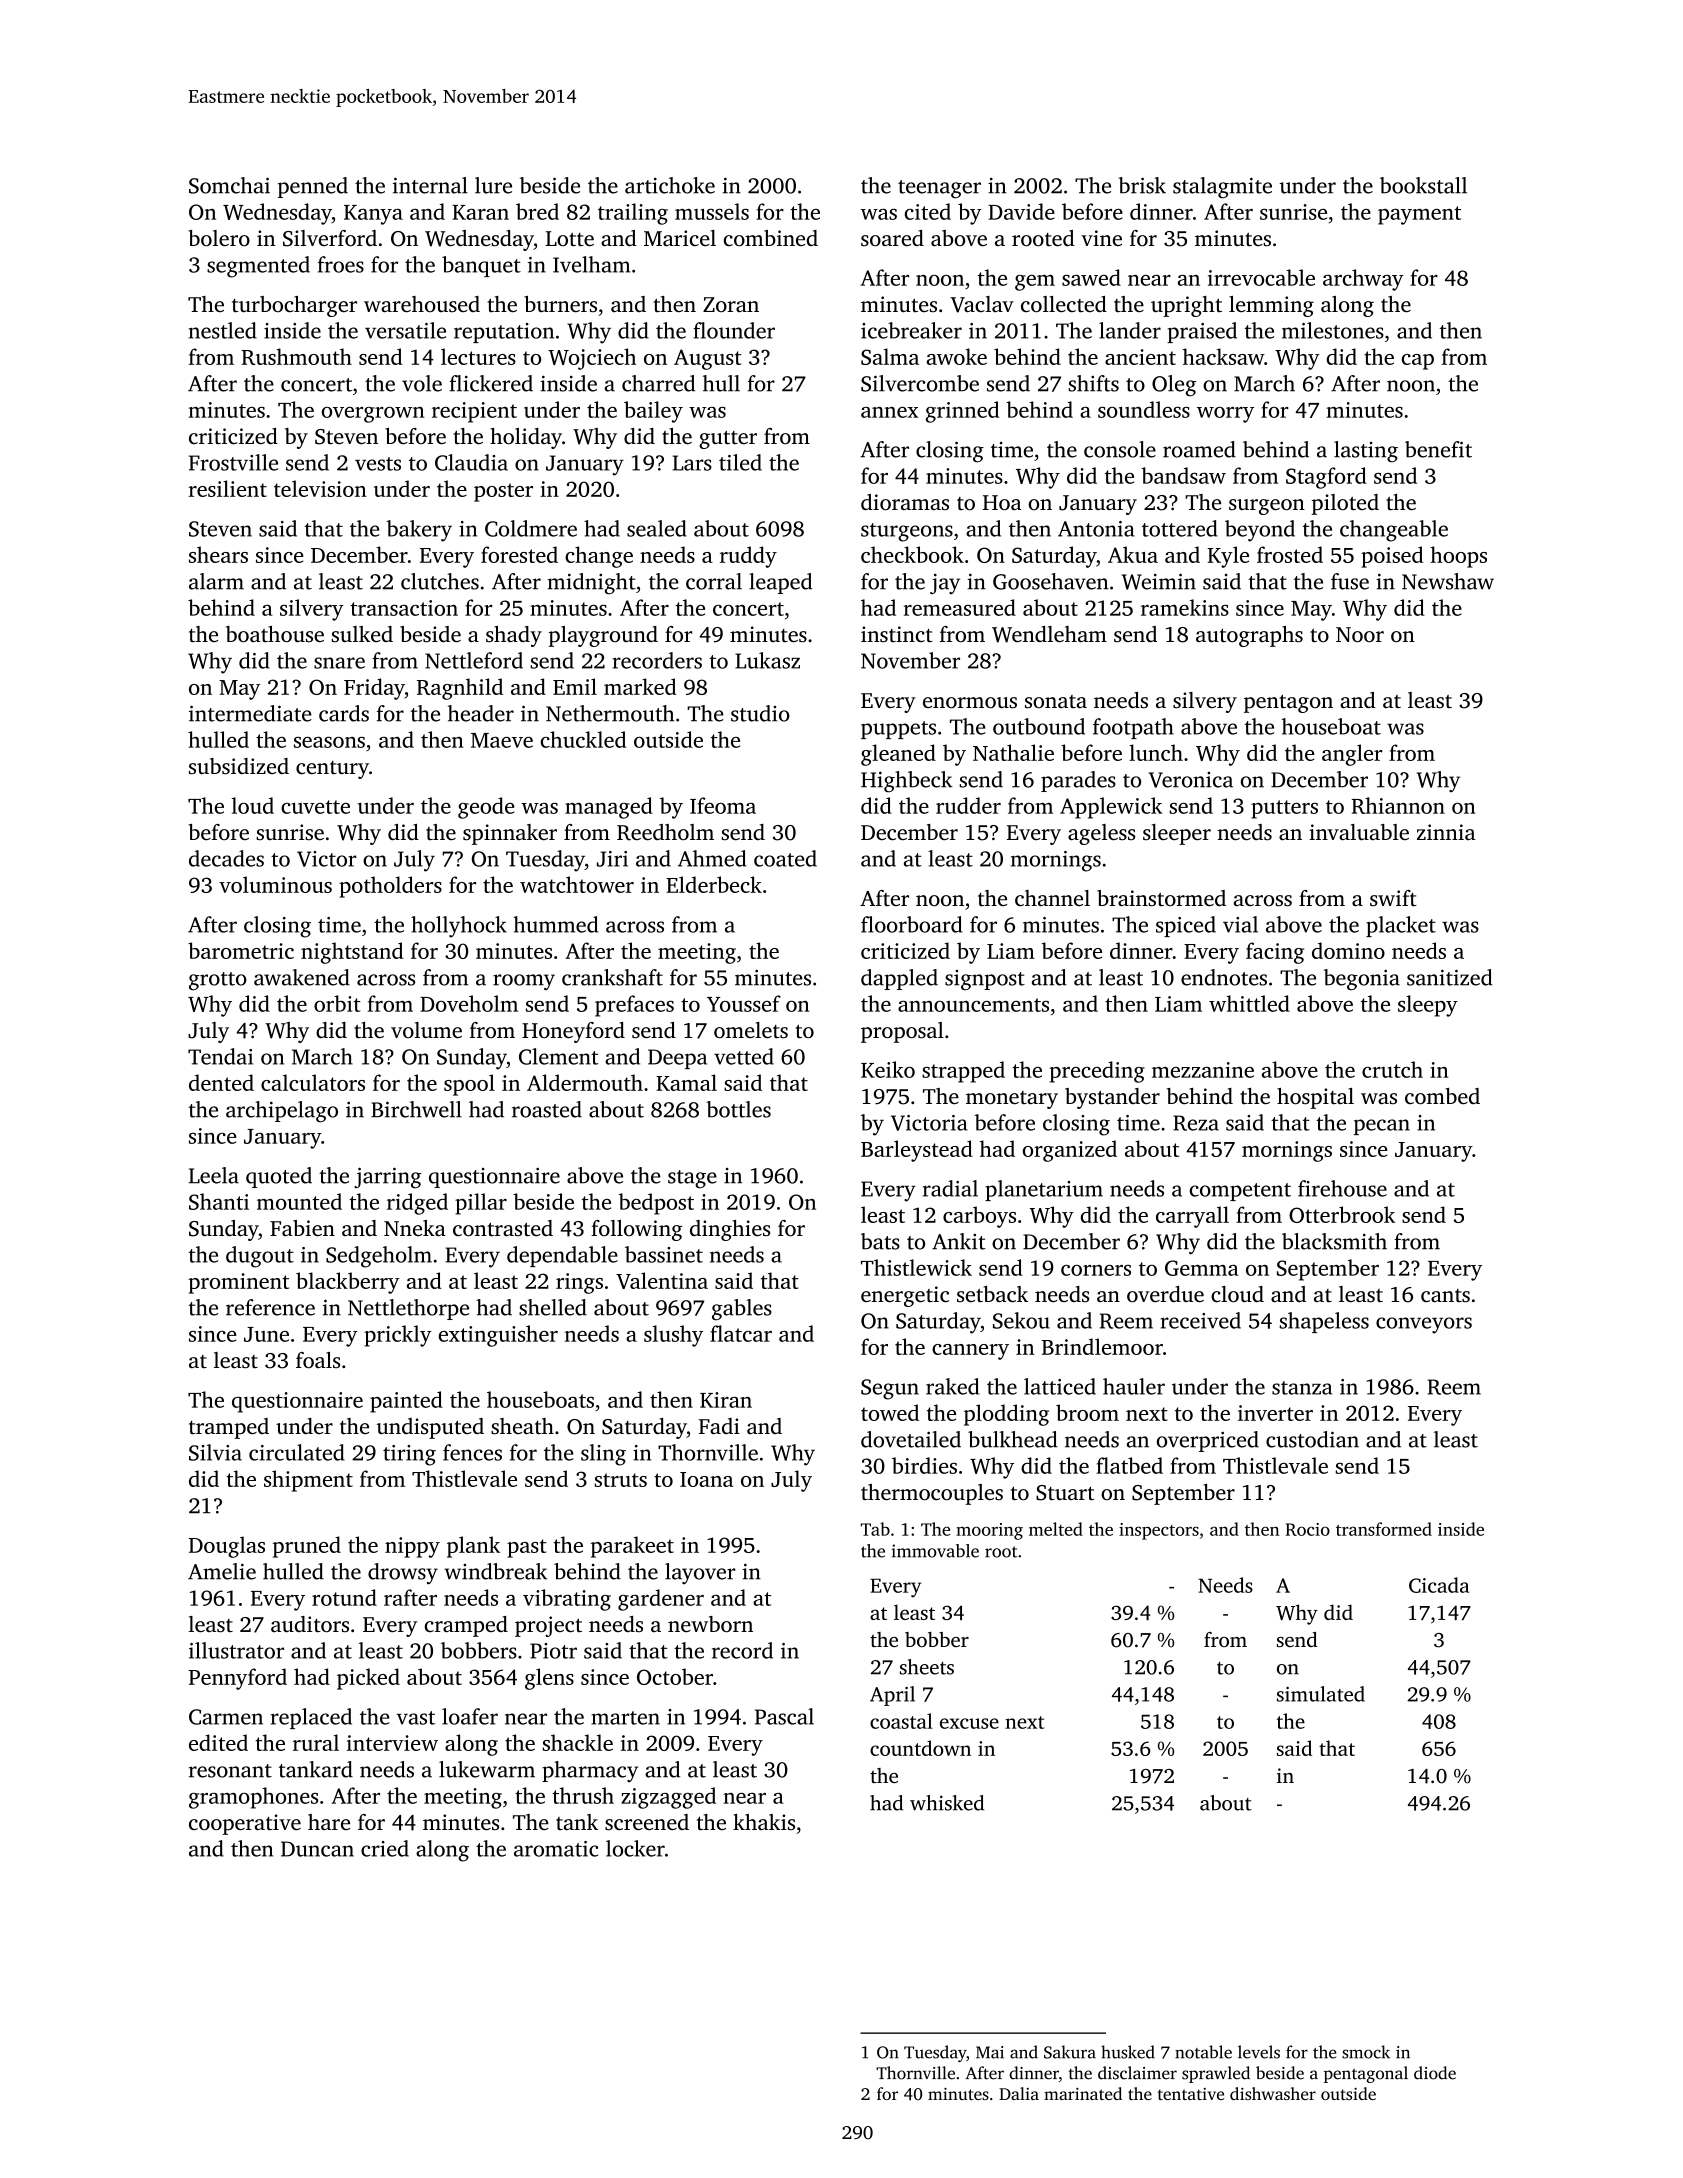 This document has width=1683, height=2178. What do you see at coordinates (317, 1849) in the document?
I see `Duncan` at bounding box center [317, 1849].
